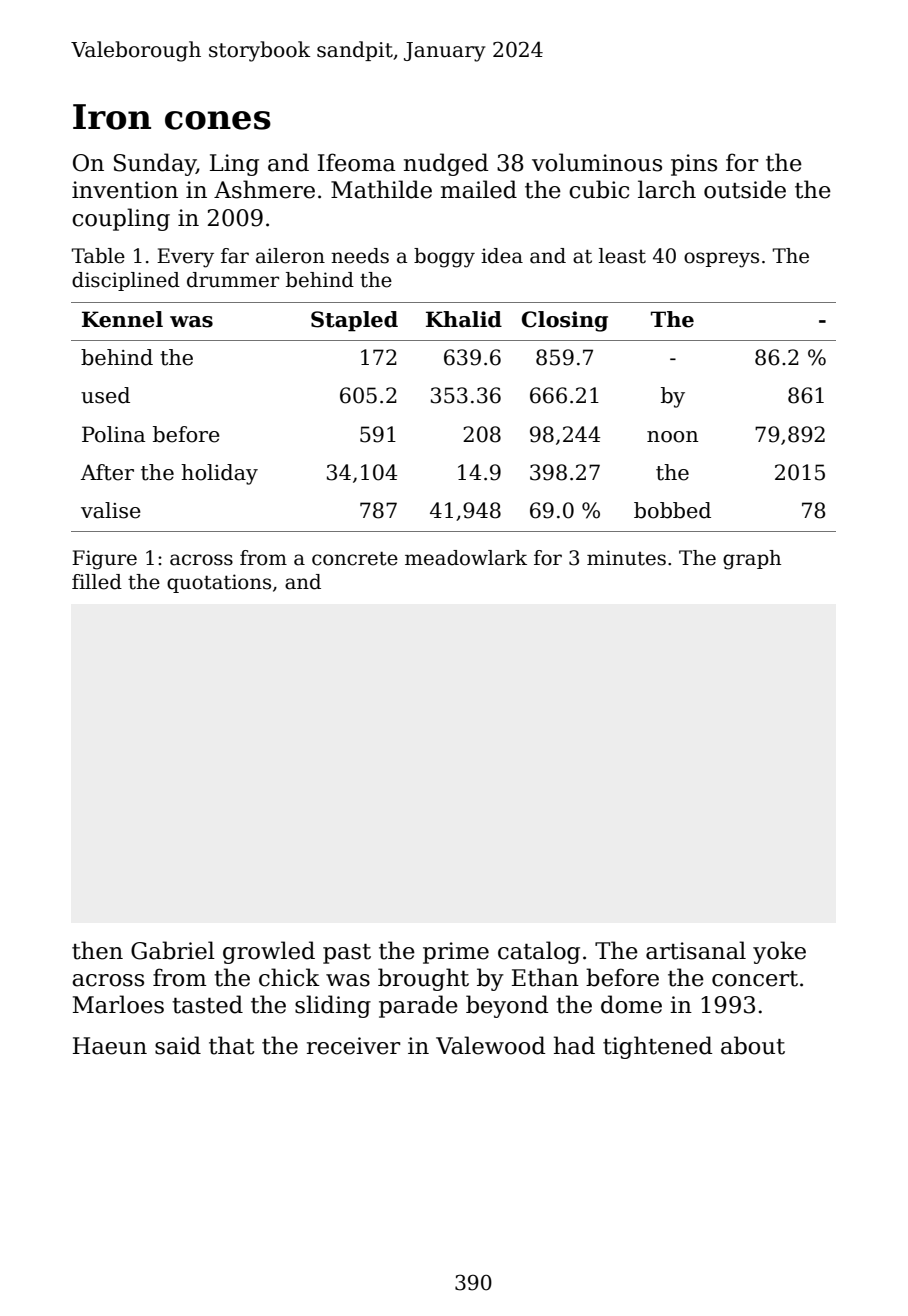  I want to click on valise, so click(111, 510).
